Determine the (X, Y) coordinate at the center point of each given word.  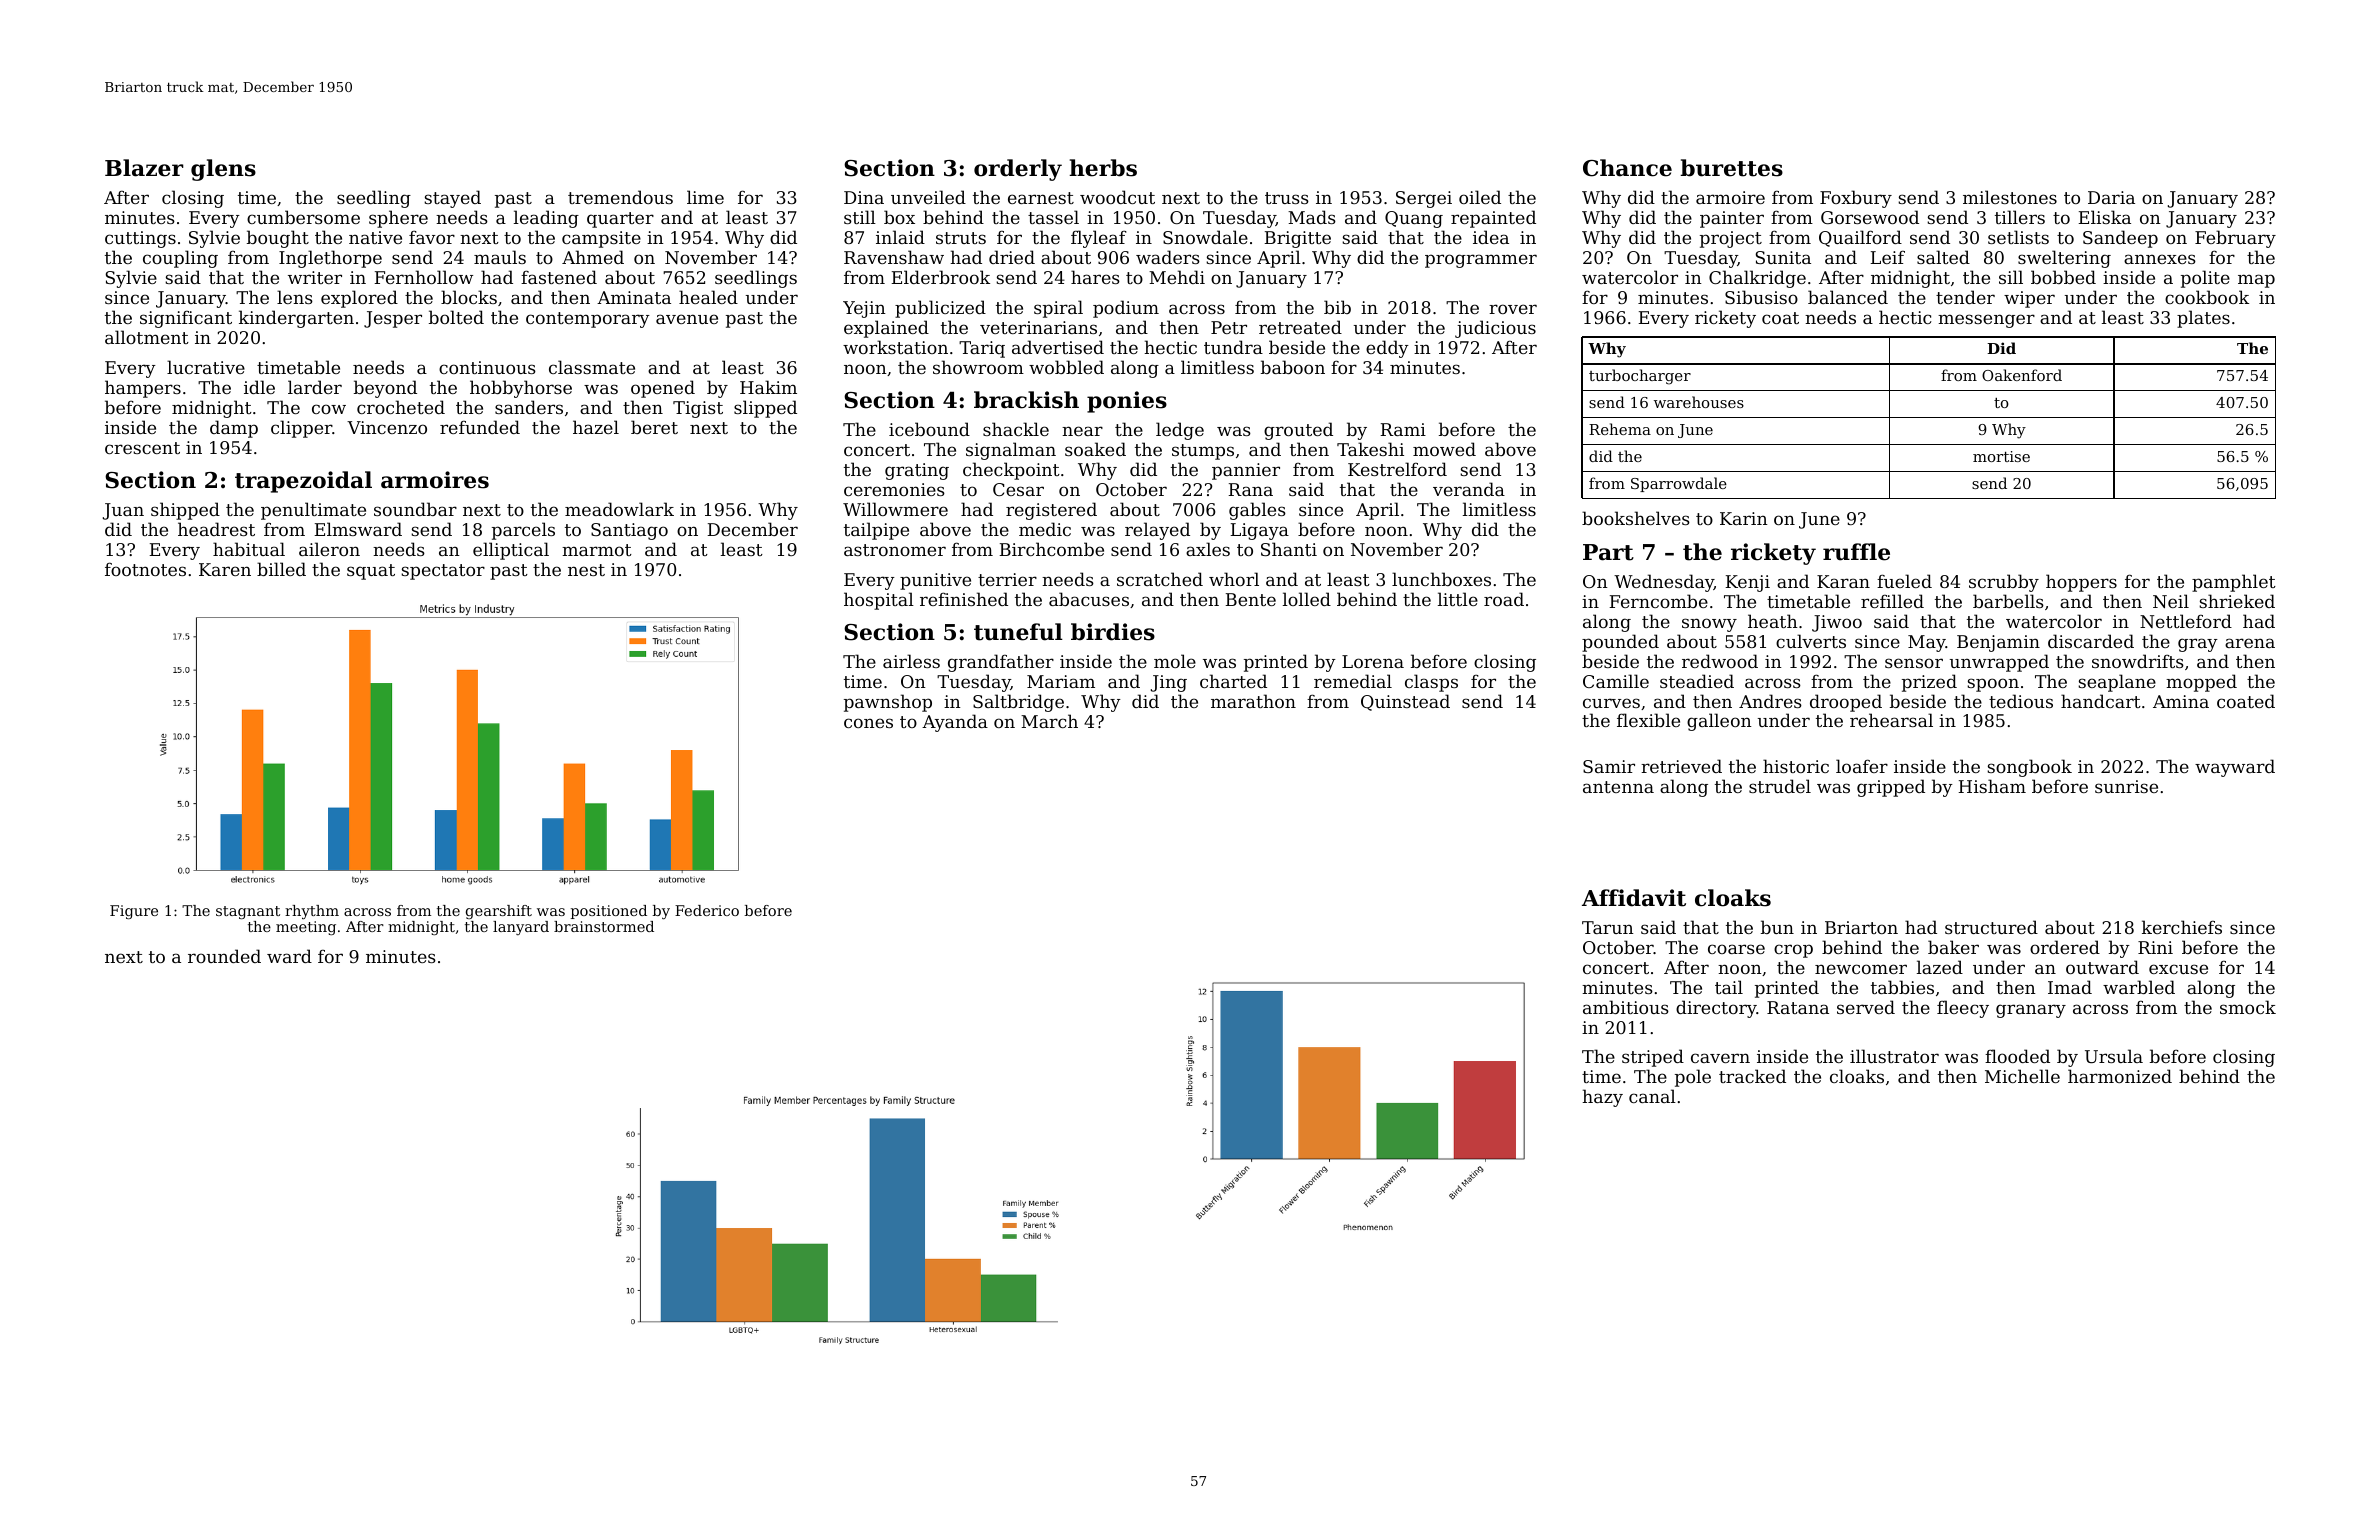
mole (1175, 661)
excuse (2178, 969)
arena (2250, 643)
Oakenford (2022, 375)
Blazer (144, 168)
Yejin (864, 309)
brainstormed (604, 926)
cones (868, 723)
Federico (707, 910)
